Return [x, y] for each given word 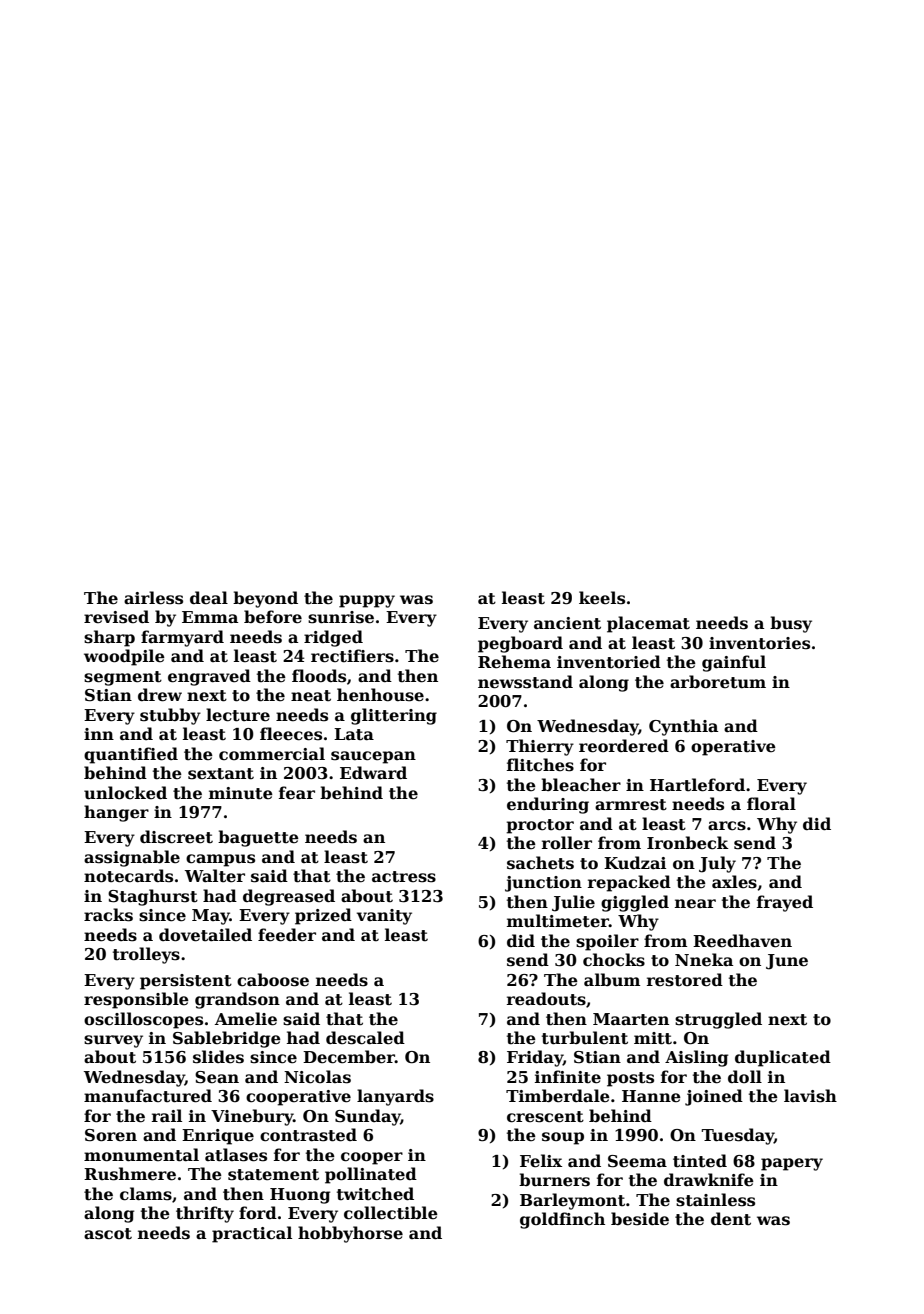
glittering [394, 716]
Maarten [631, 1019]
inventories [759, 643]
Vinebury [252, 1117]
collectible [391, 1213]
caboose [273, 980]
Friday [535, 1058]
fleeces [291, 734]
